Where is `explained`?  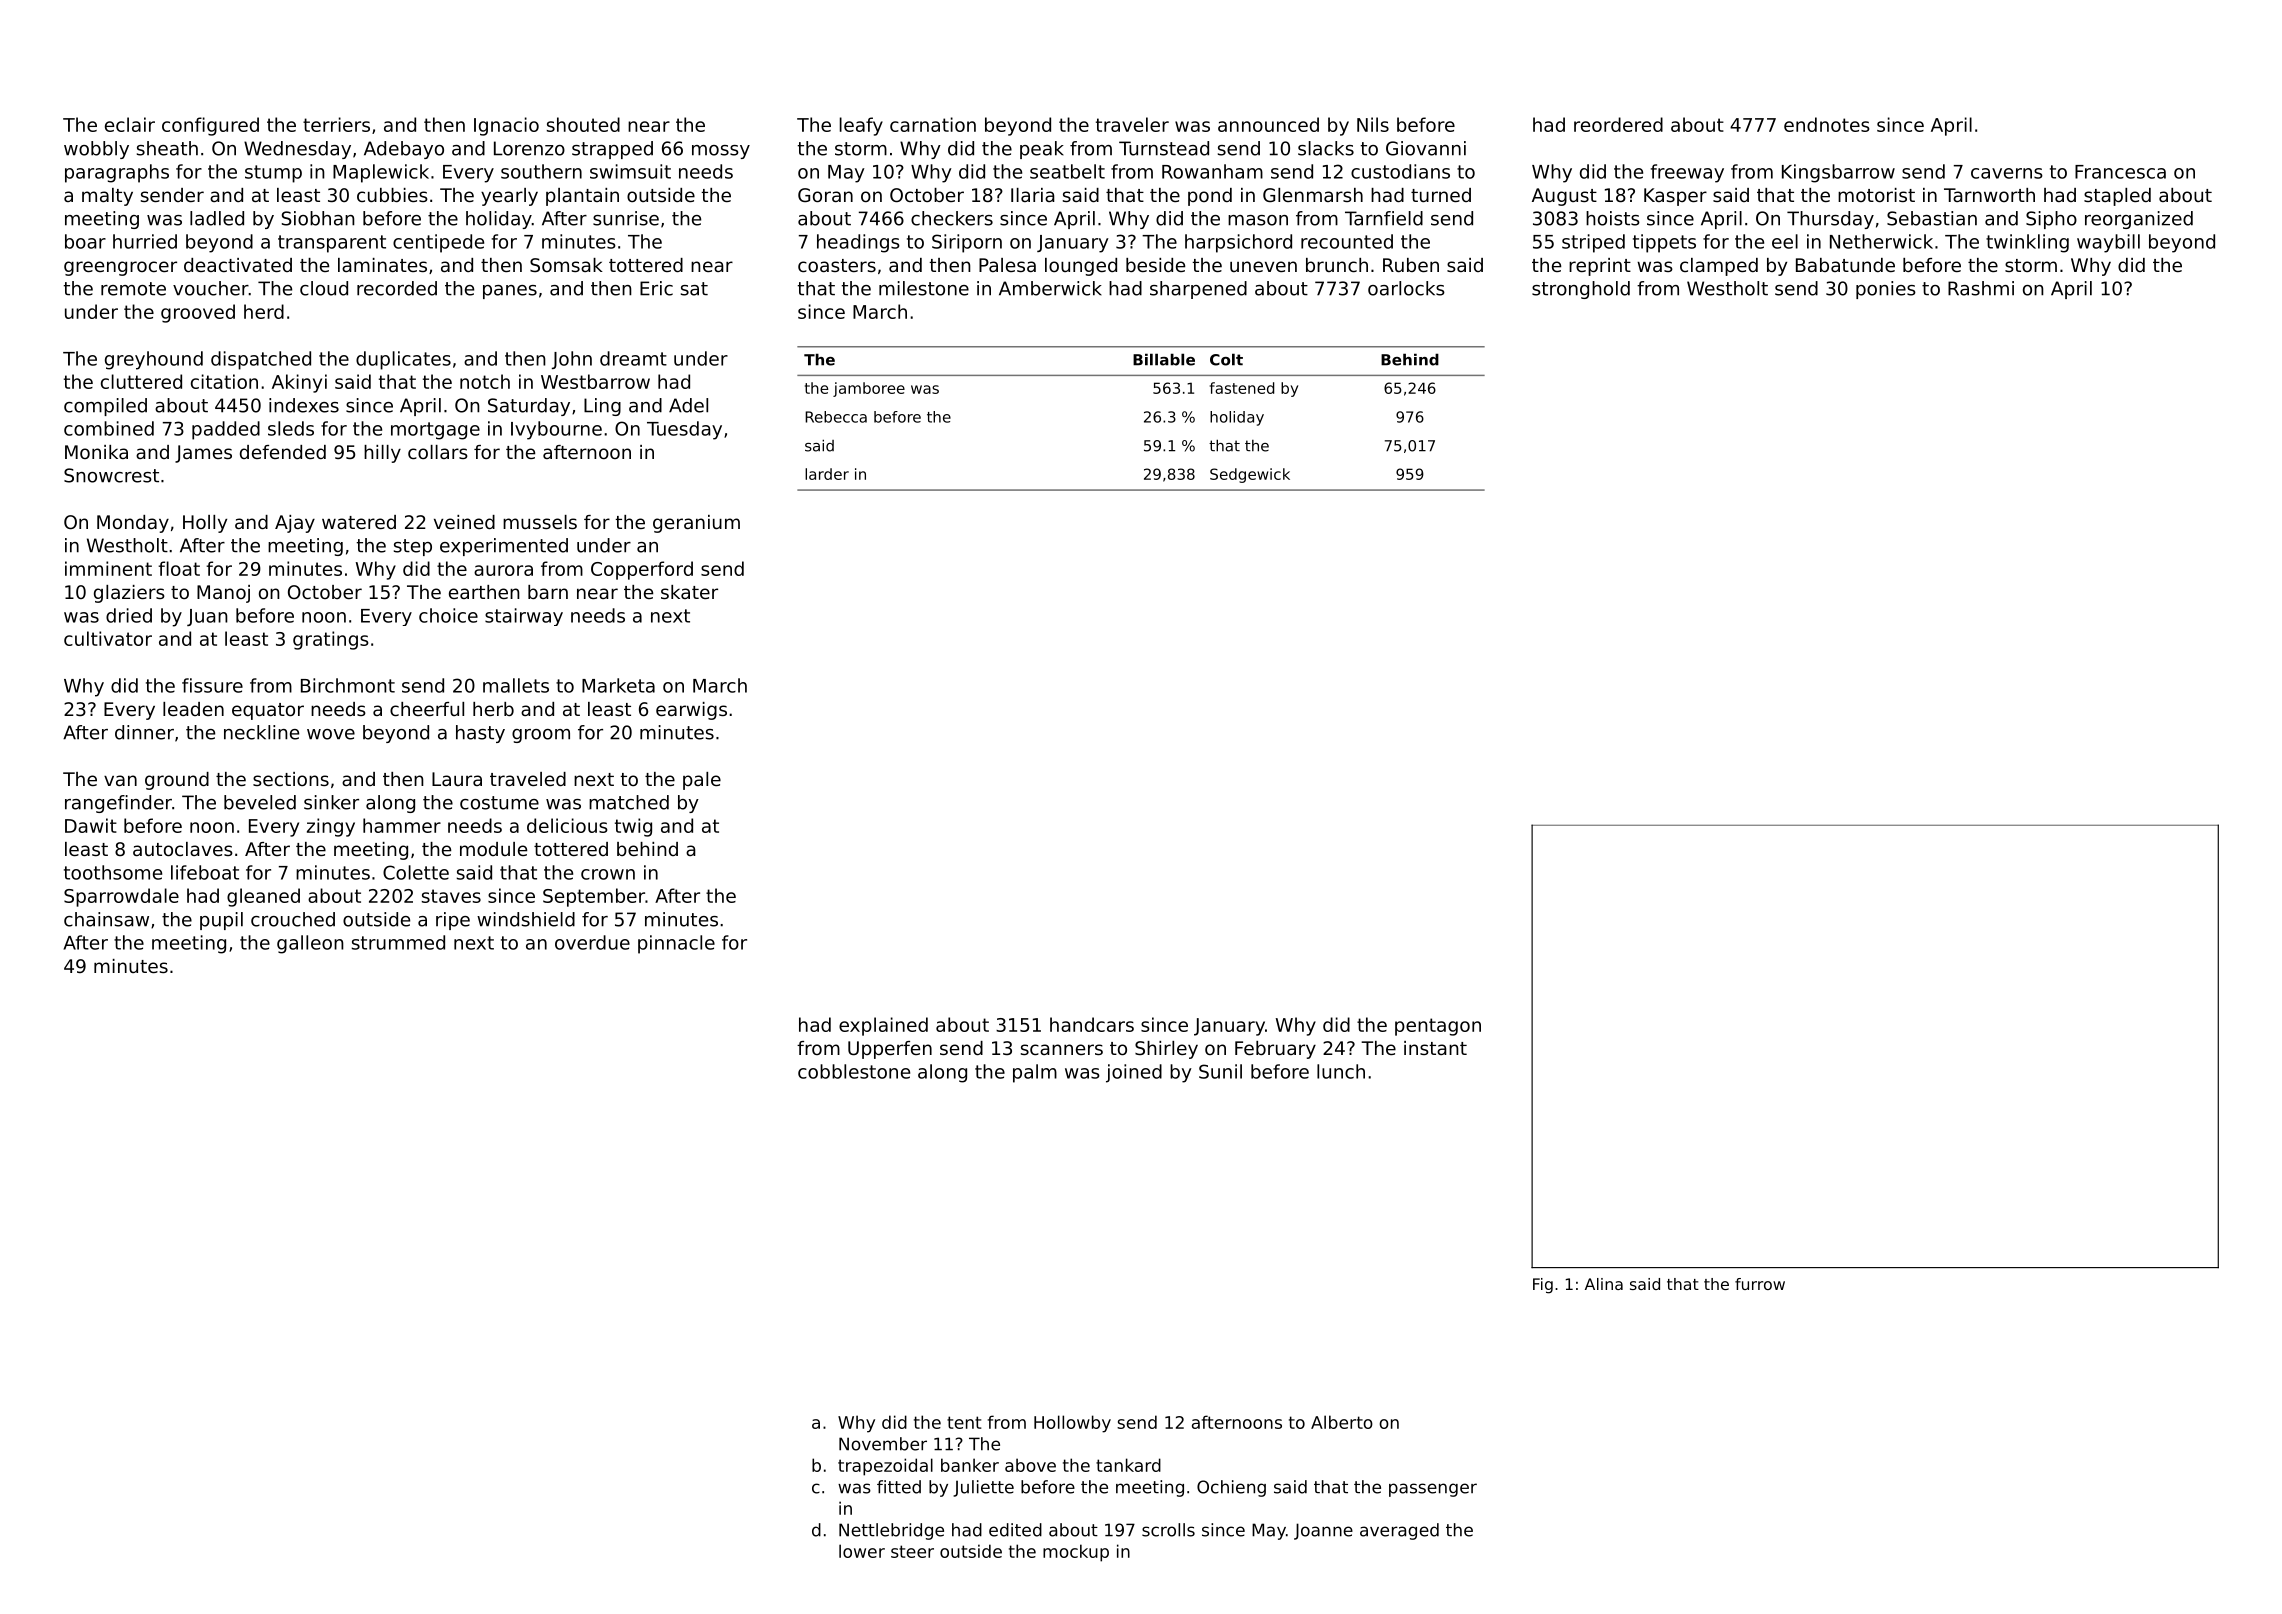 explained is located at coordinates (883, 1026).
